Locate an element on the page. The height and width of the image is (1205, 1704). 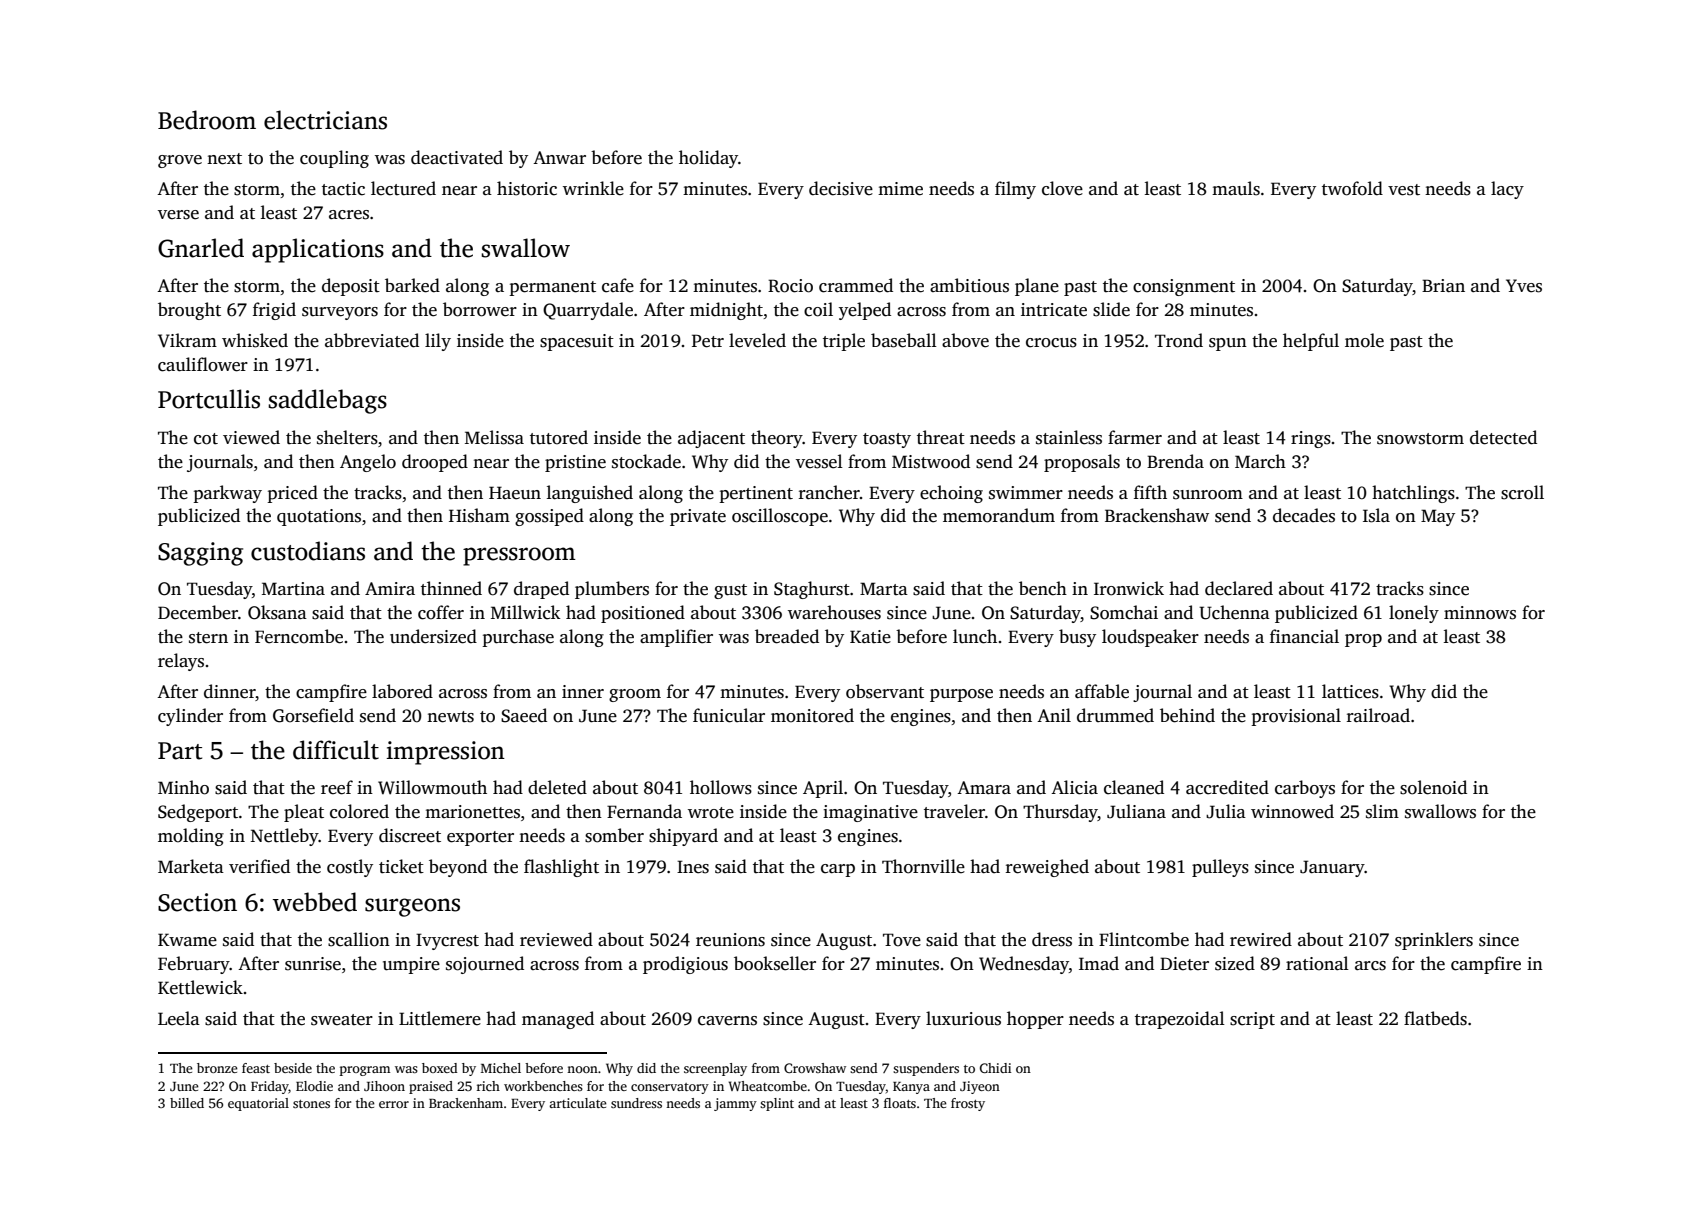
verse is located at coordinates (178, 215).
